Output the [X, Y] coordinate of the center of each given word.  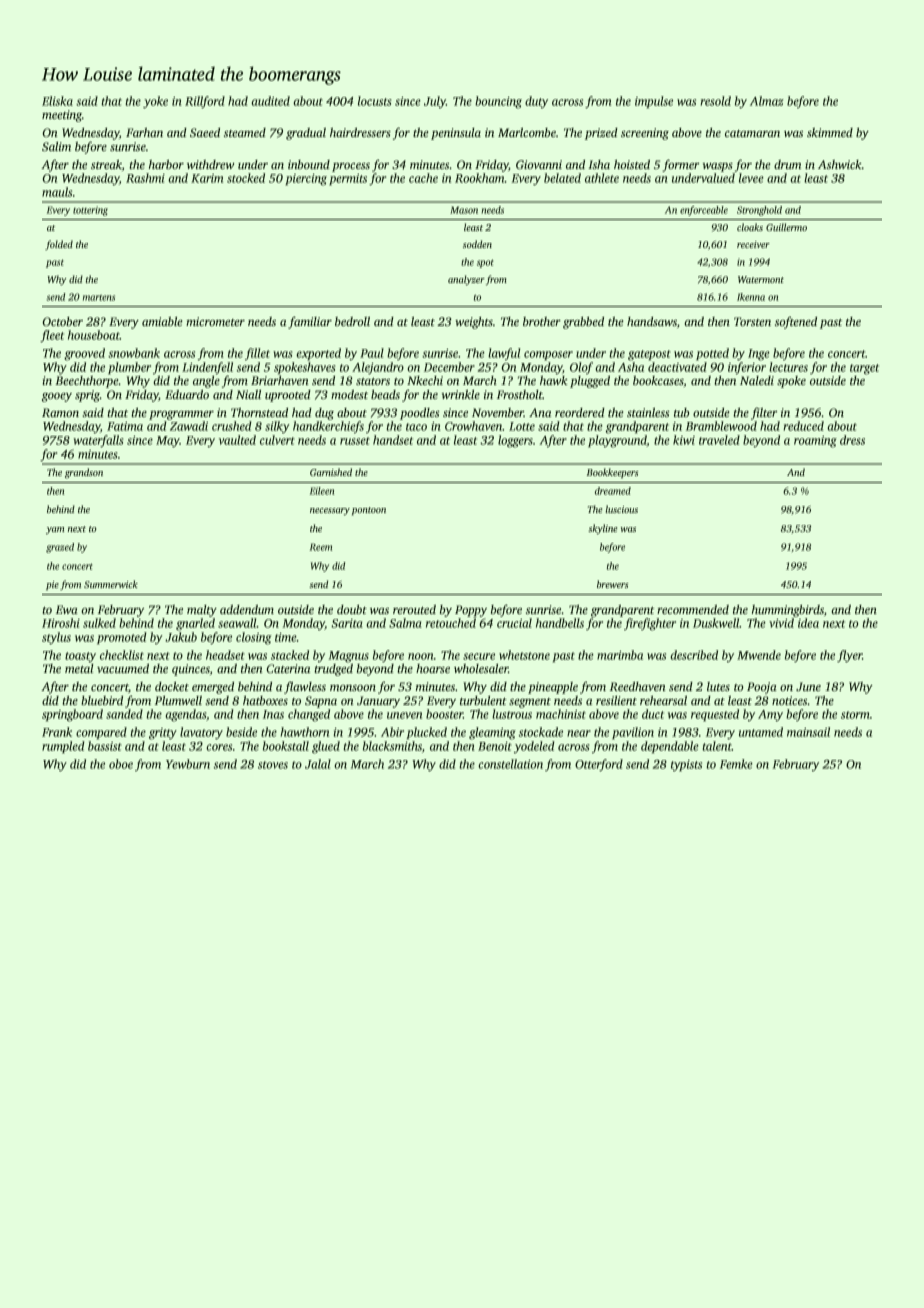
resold [715, 101]
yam [55, 530]
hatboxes [265, 700]
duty [536, 102]
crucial [514, 623]
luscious [621, 509]
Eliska [57, 101]
